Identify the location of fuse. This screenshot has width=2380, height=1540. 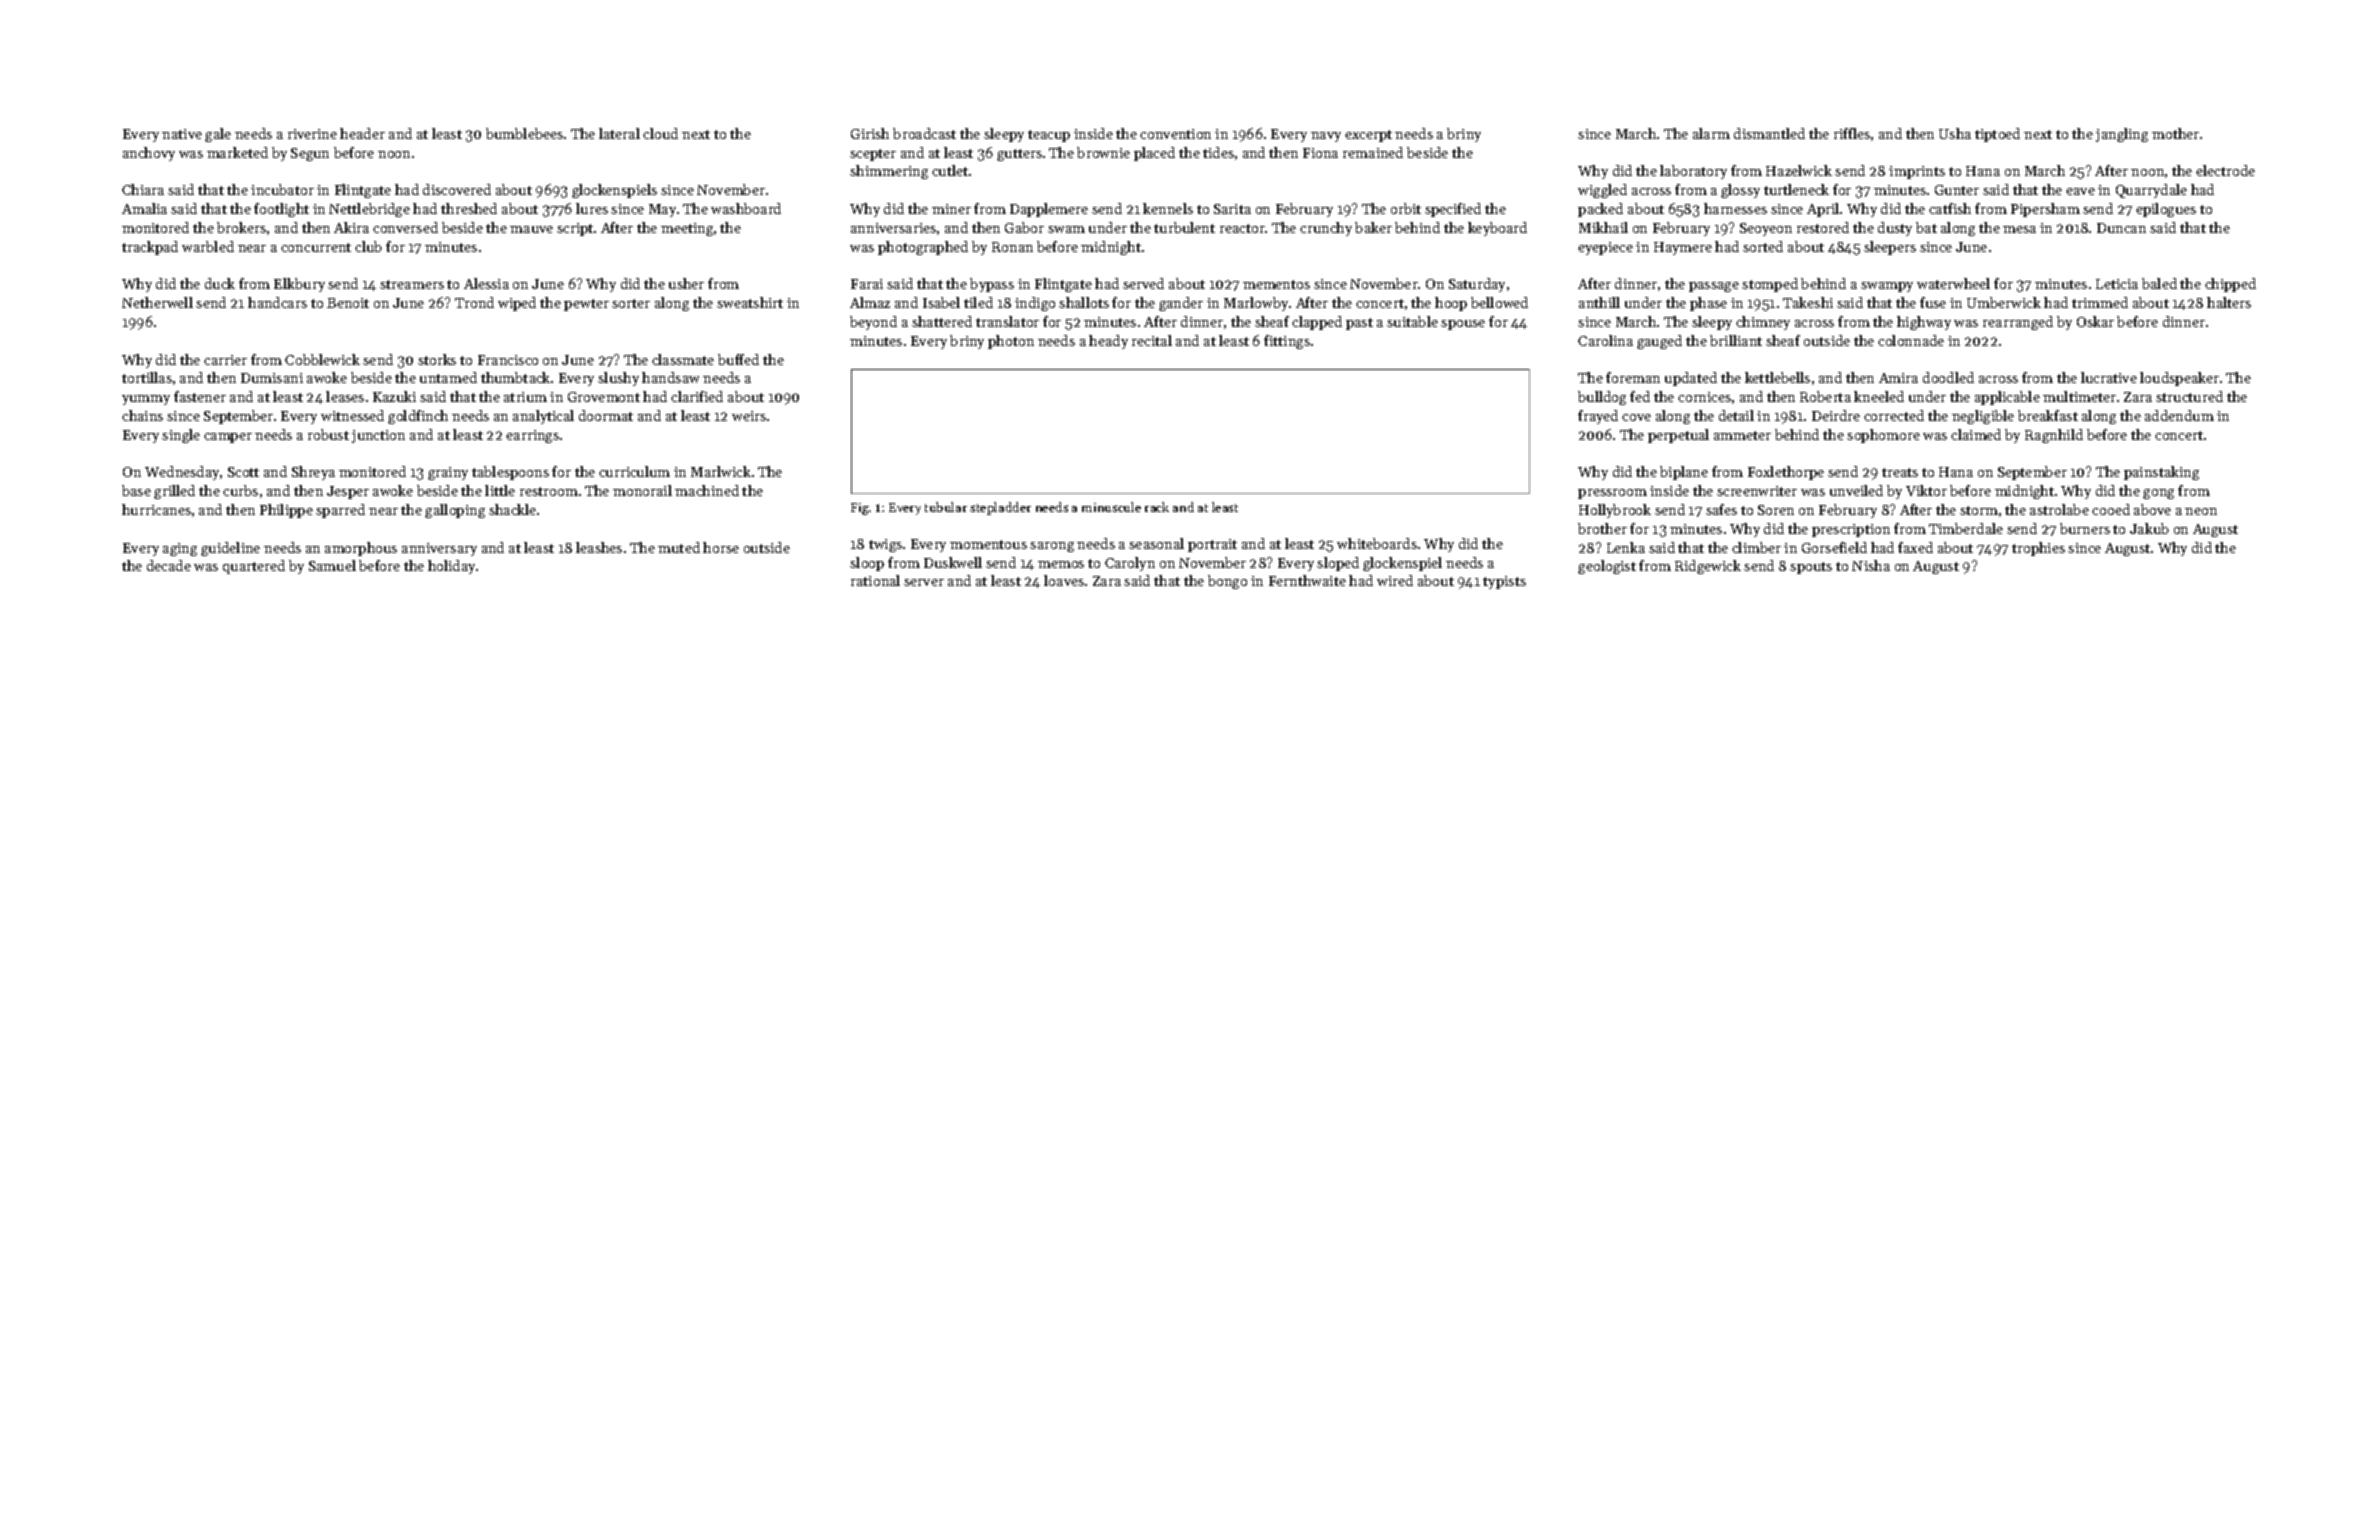
(1933, 302).
